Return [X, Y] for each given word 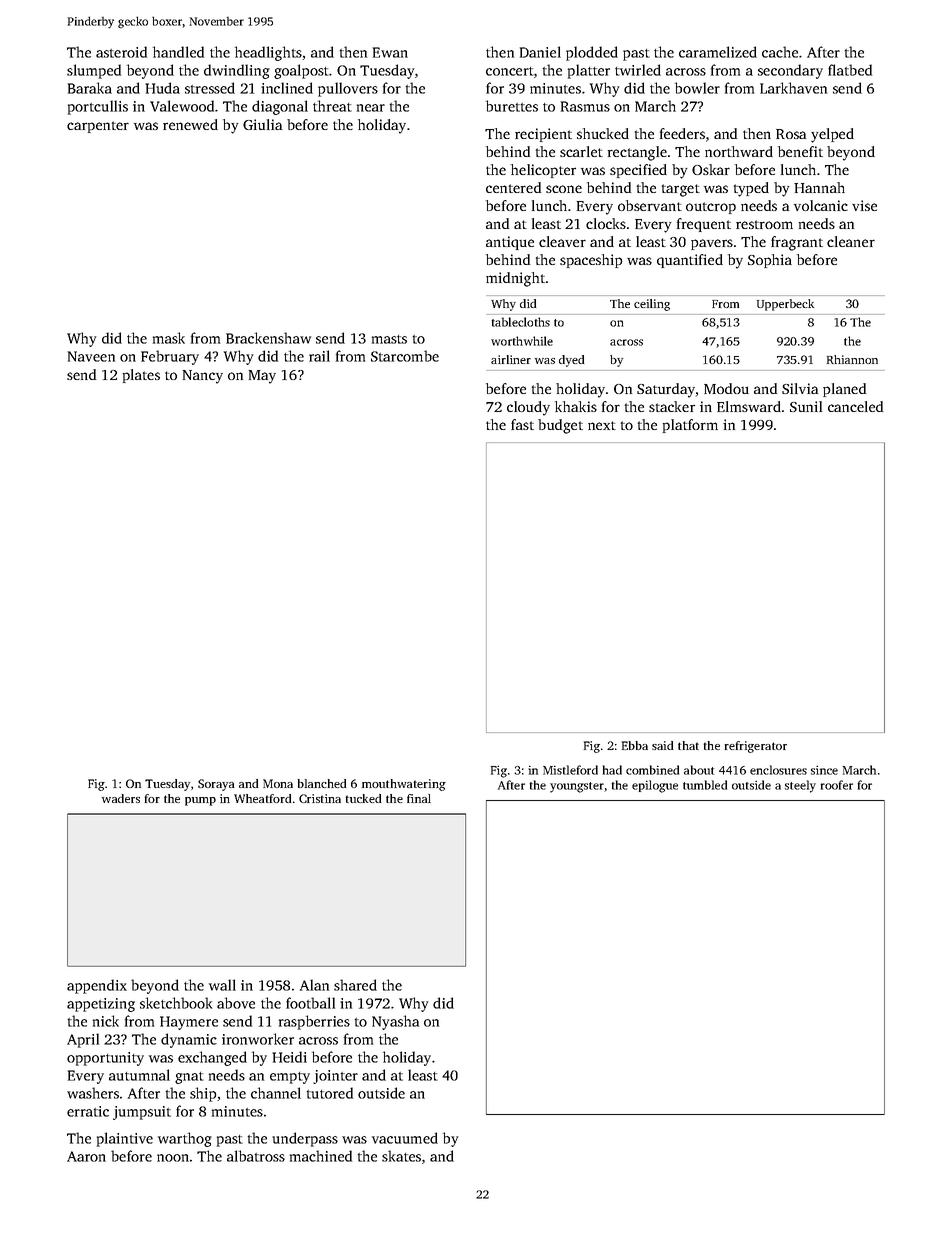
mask [169, 338]
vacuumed [405, 1138]
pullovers [348, 89]
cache [780, 52]
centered [513, 187]
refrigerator [756, 747]
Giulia [262, 124]
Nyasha [395, 1022]
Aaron [86, 1156]
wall [222, 985]
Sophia [770, 261]
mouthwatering [404, 785]
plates [141, 376]
